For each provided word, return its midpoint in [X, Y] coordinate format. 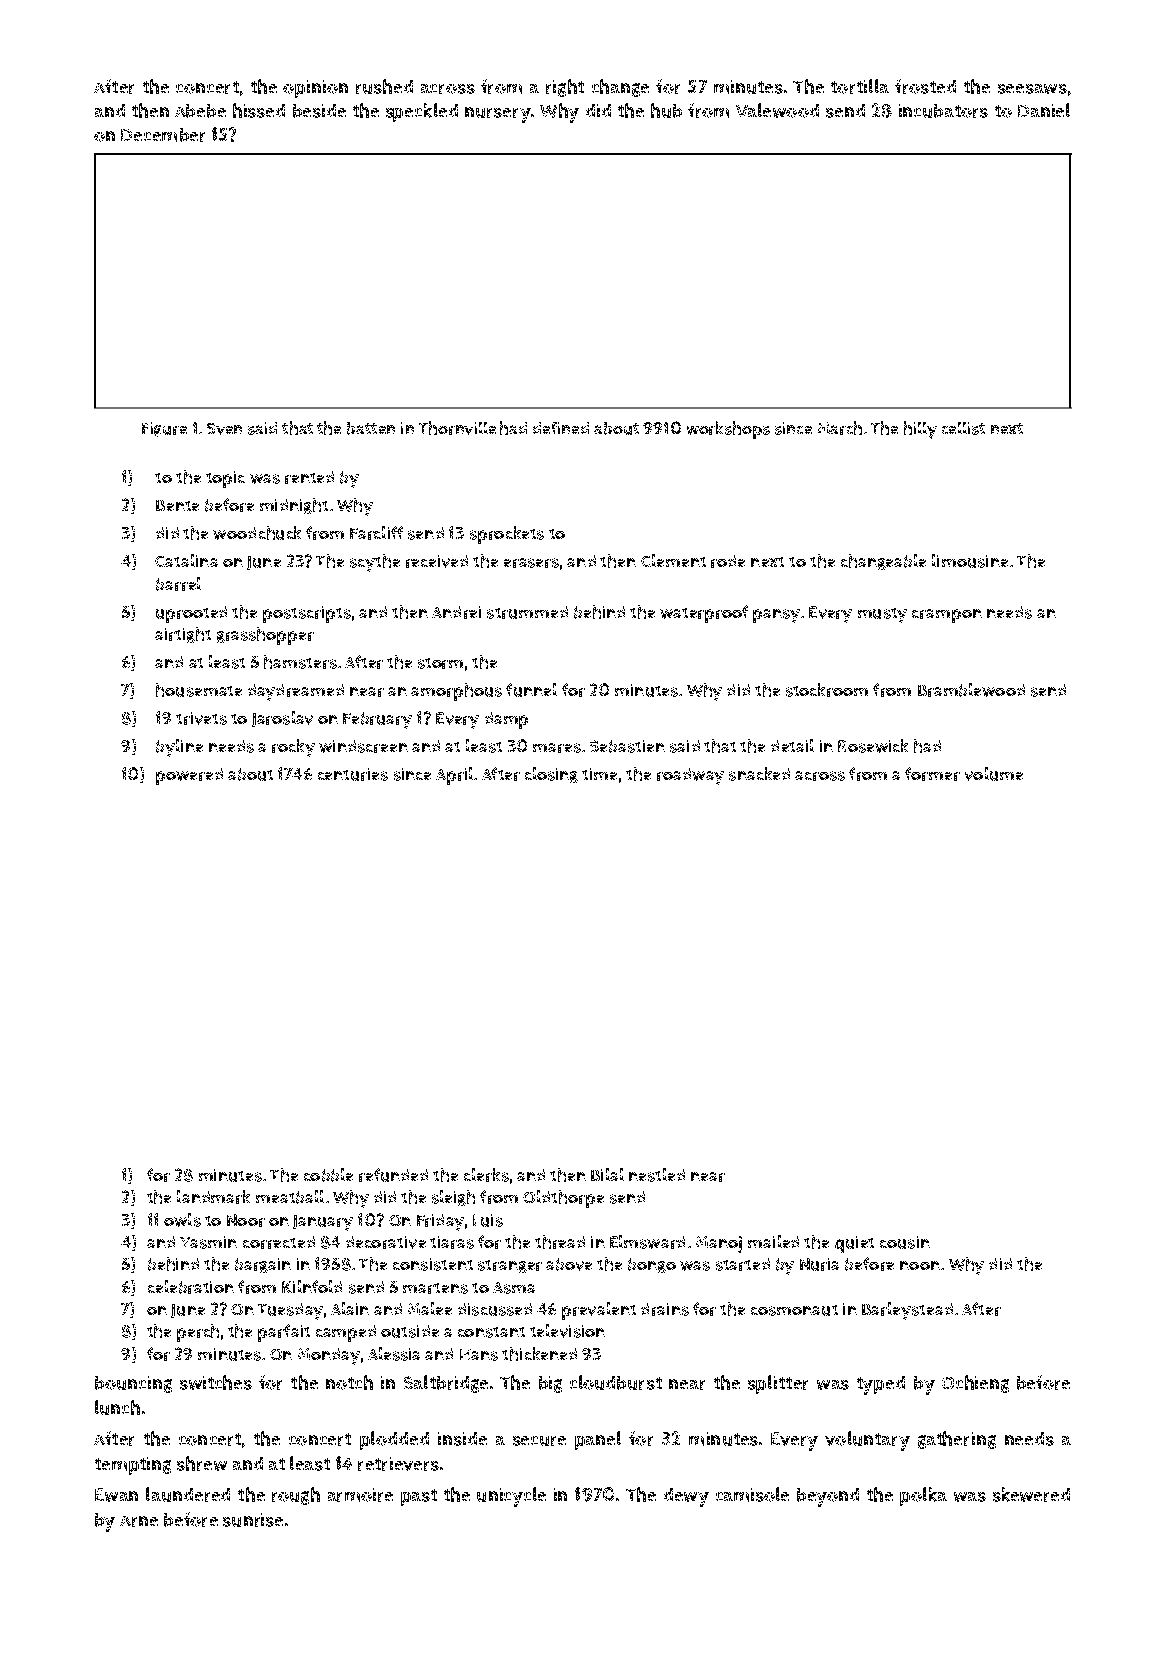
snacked [759, 774]
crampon [947, 616]
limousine [970, 561]
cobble [328, 1175]
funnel [531, 690]
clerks [486, 1175]
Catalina [186, 560]
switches [216, 1382]
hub [666, 110]
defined [561, 428]
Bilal [607, 1174]
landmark [213, 1197]
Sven [224, 429]
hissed [259, 110]
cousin [905, 1242]
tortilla [860, 86]
